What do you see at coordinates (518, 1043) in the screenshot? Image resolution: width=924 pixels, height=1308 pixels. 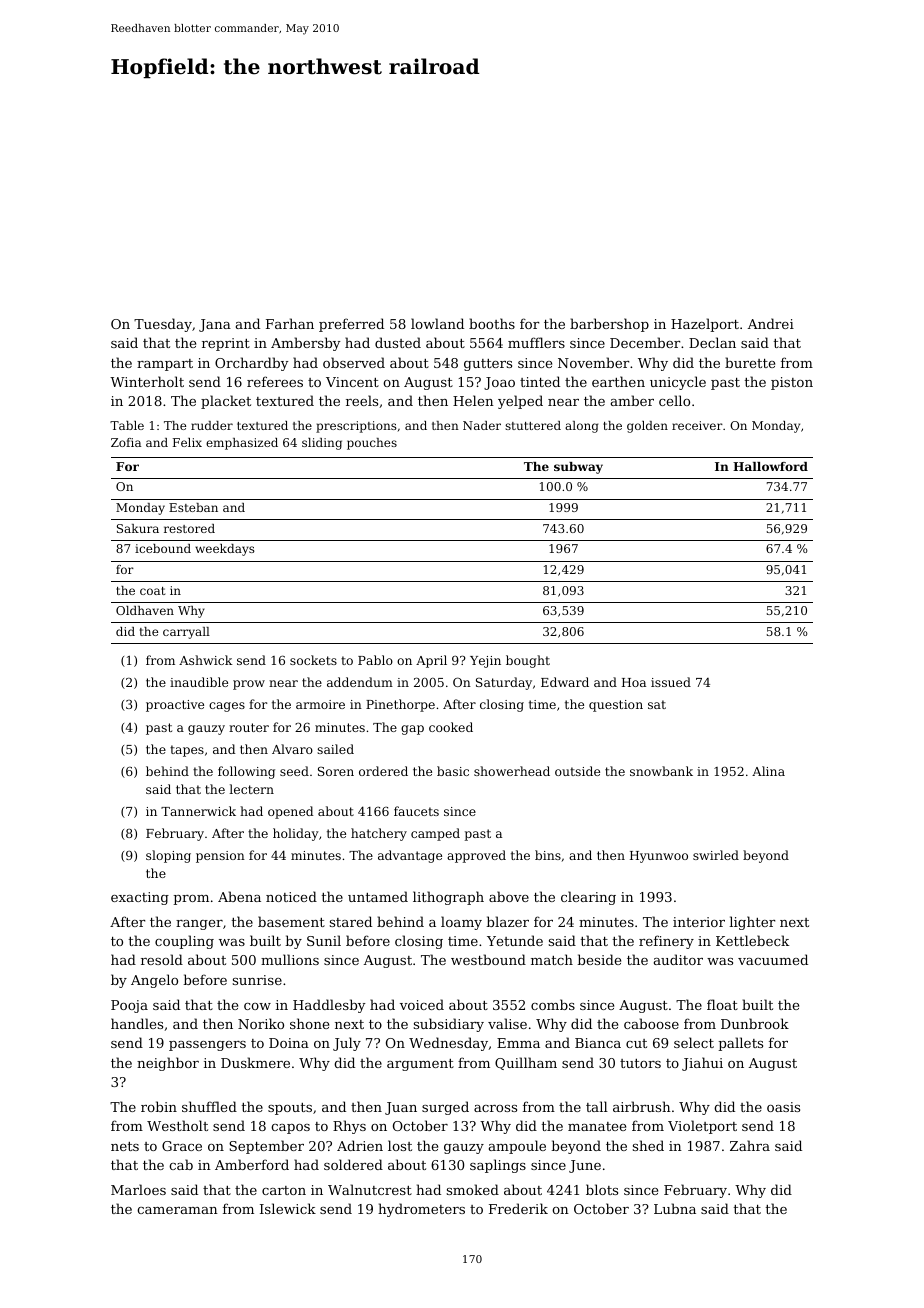 I see `Emma` at bounding box center [518, 1043].
